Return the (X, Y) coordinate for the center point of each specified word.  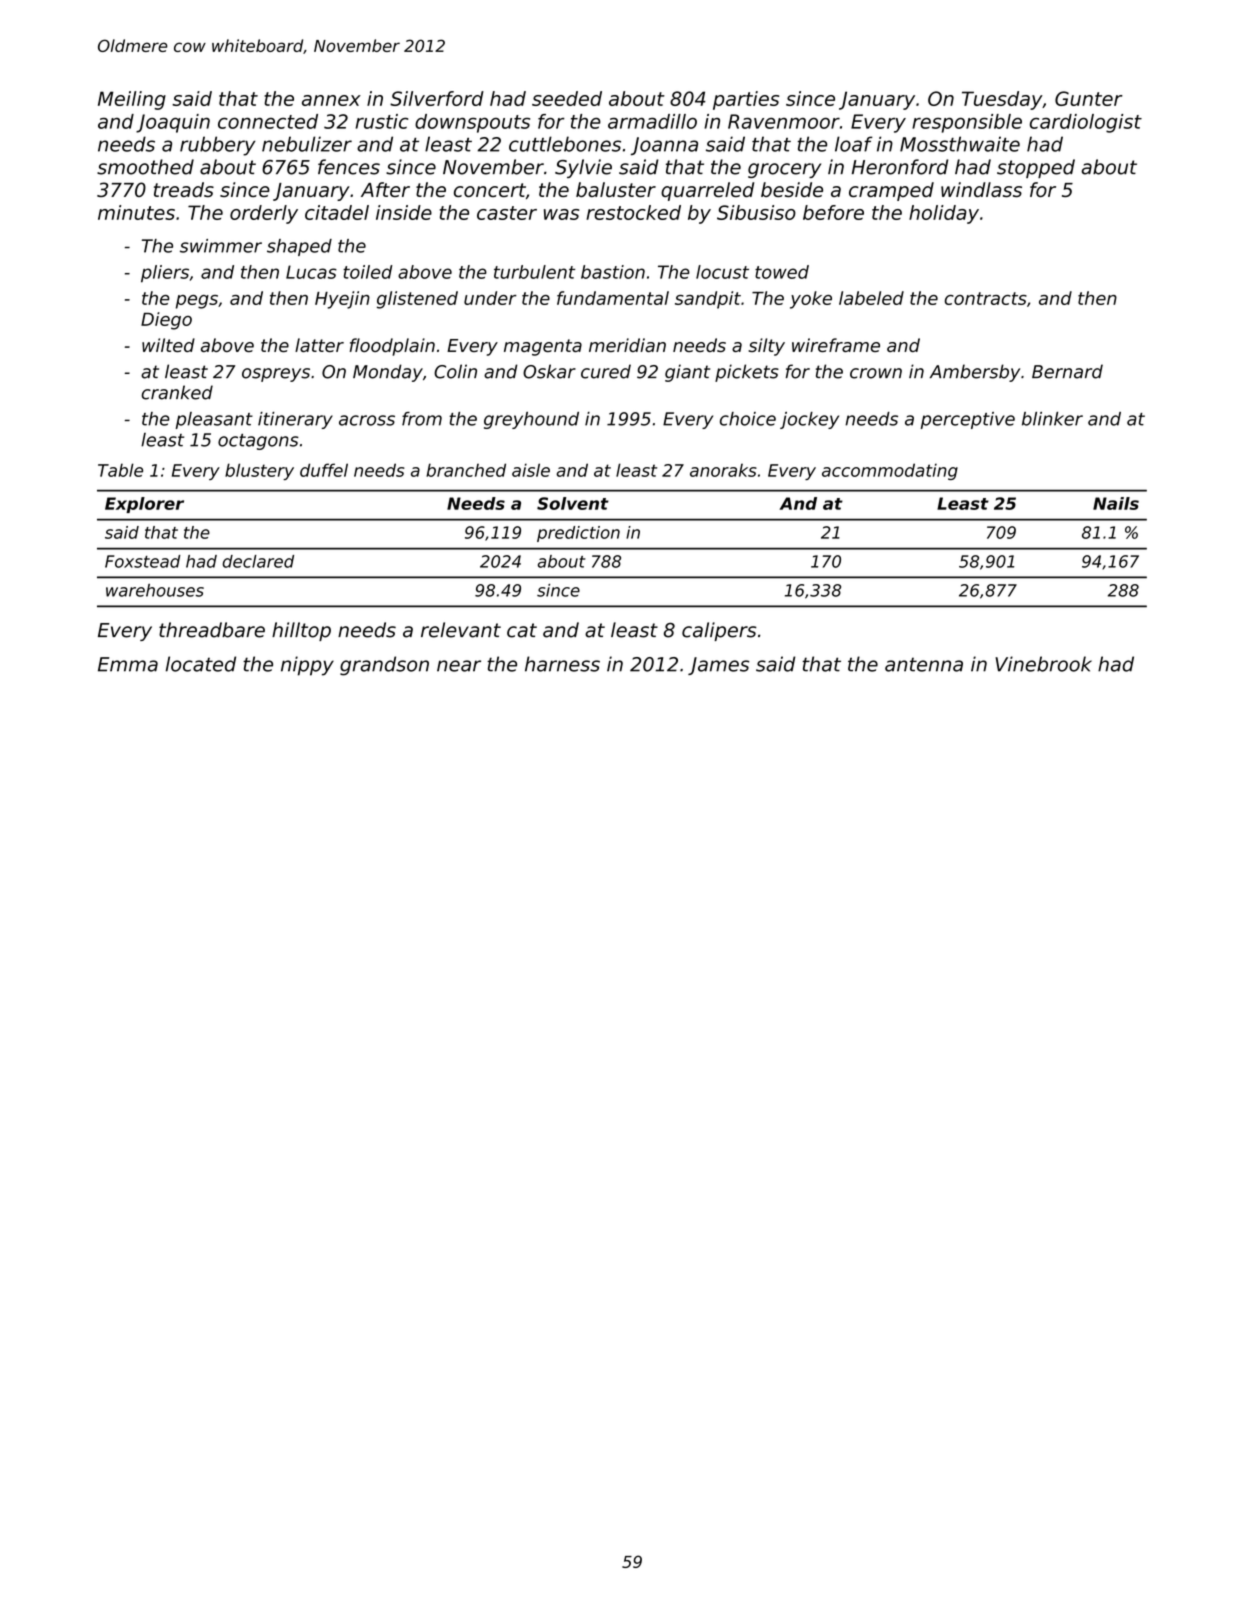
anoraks (723, 470)
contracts (986, 298)
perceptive (968, 420)
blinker (1052, 419)
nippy (307, 666)
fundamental (613, 298)
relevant (461, 630)
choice (748, 419)
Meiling (132, 100)
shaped (299, 247)
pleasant (214, 420)
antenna (924, 664)
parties (746, 100)
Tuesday (1002, 100)
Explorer (144, 505)
